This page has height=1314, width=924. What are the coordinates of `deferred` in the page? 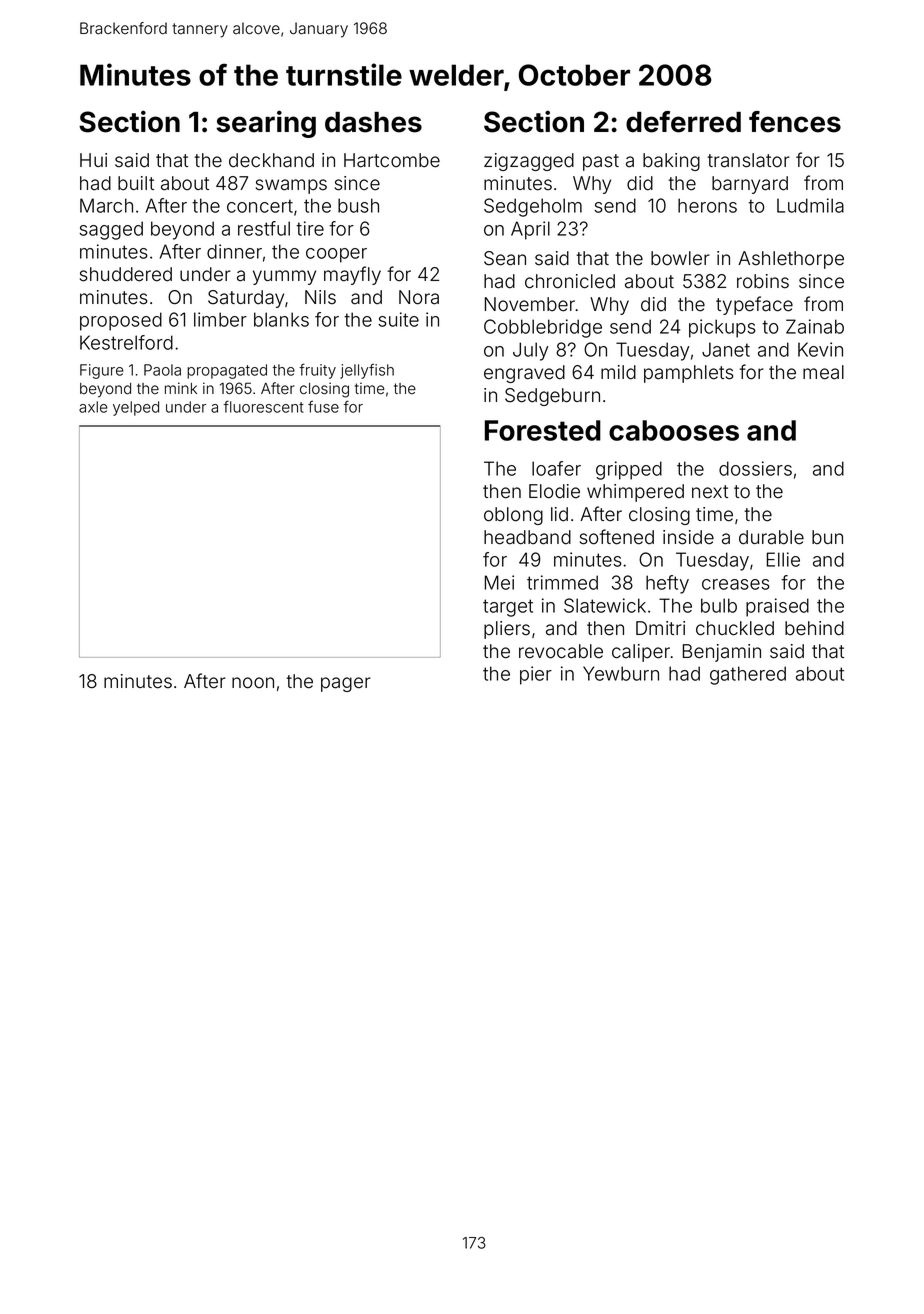 It's located at (683, 122).
